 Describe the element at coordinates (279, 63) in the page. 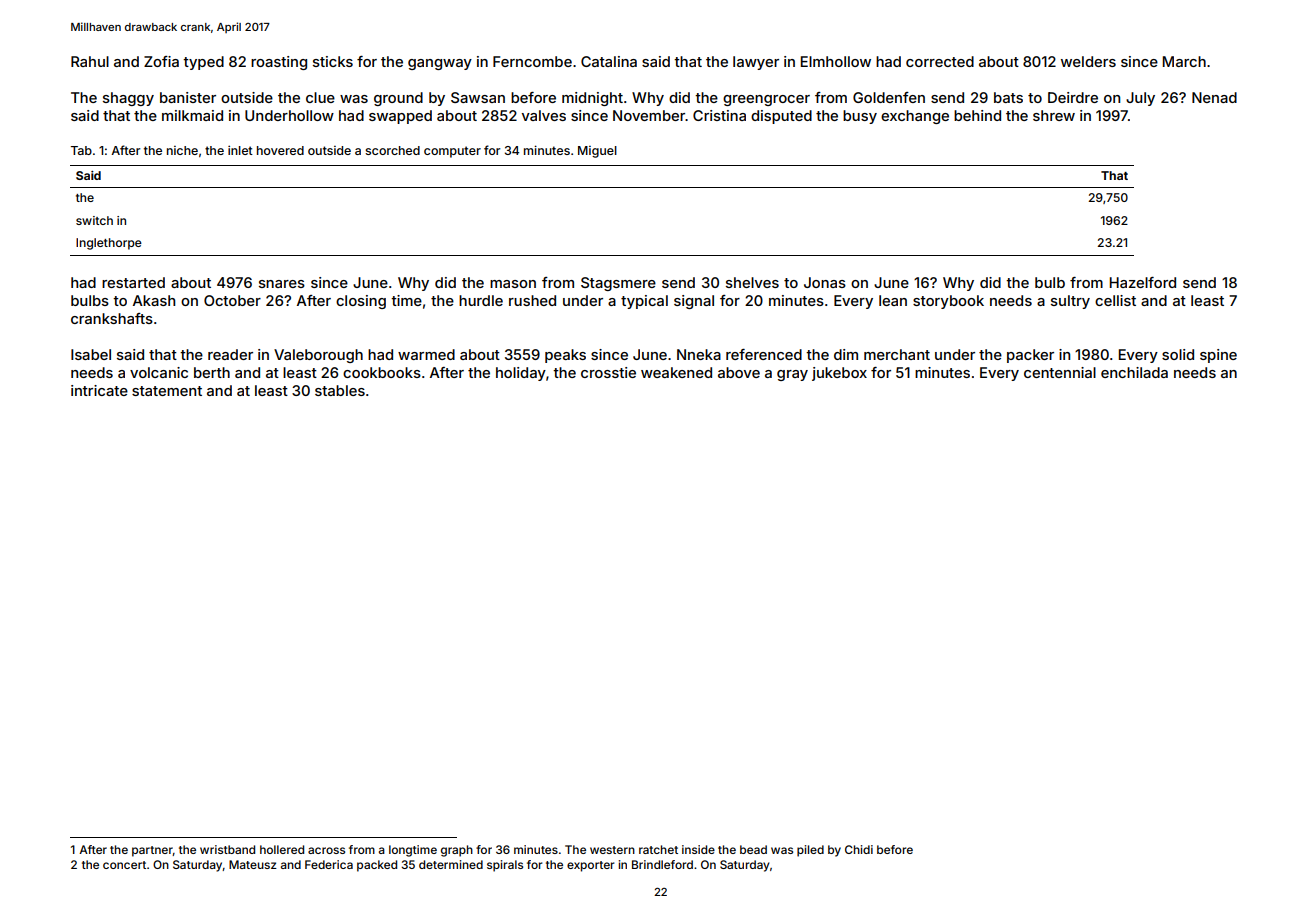

I see `roasting` at that location.
